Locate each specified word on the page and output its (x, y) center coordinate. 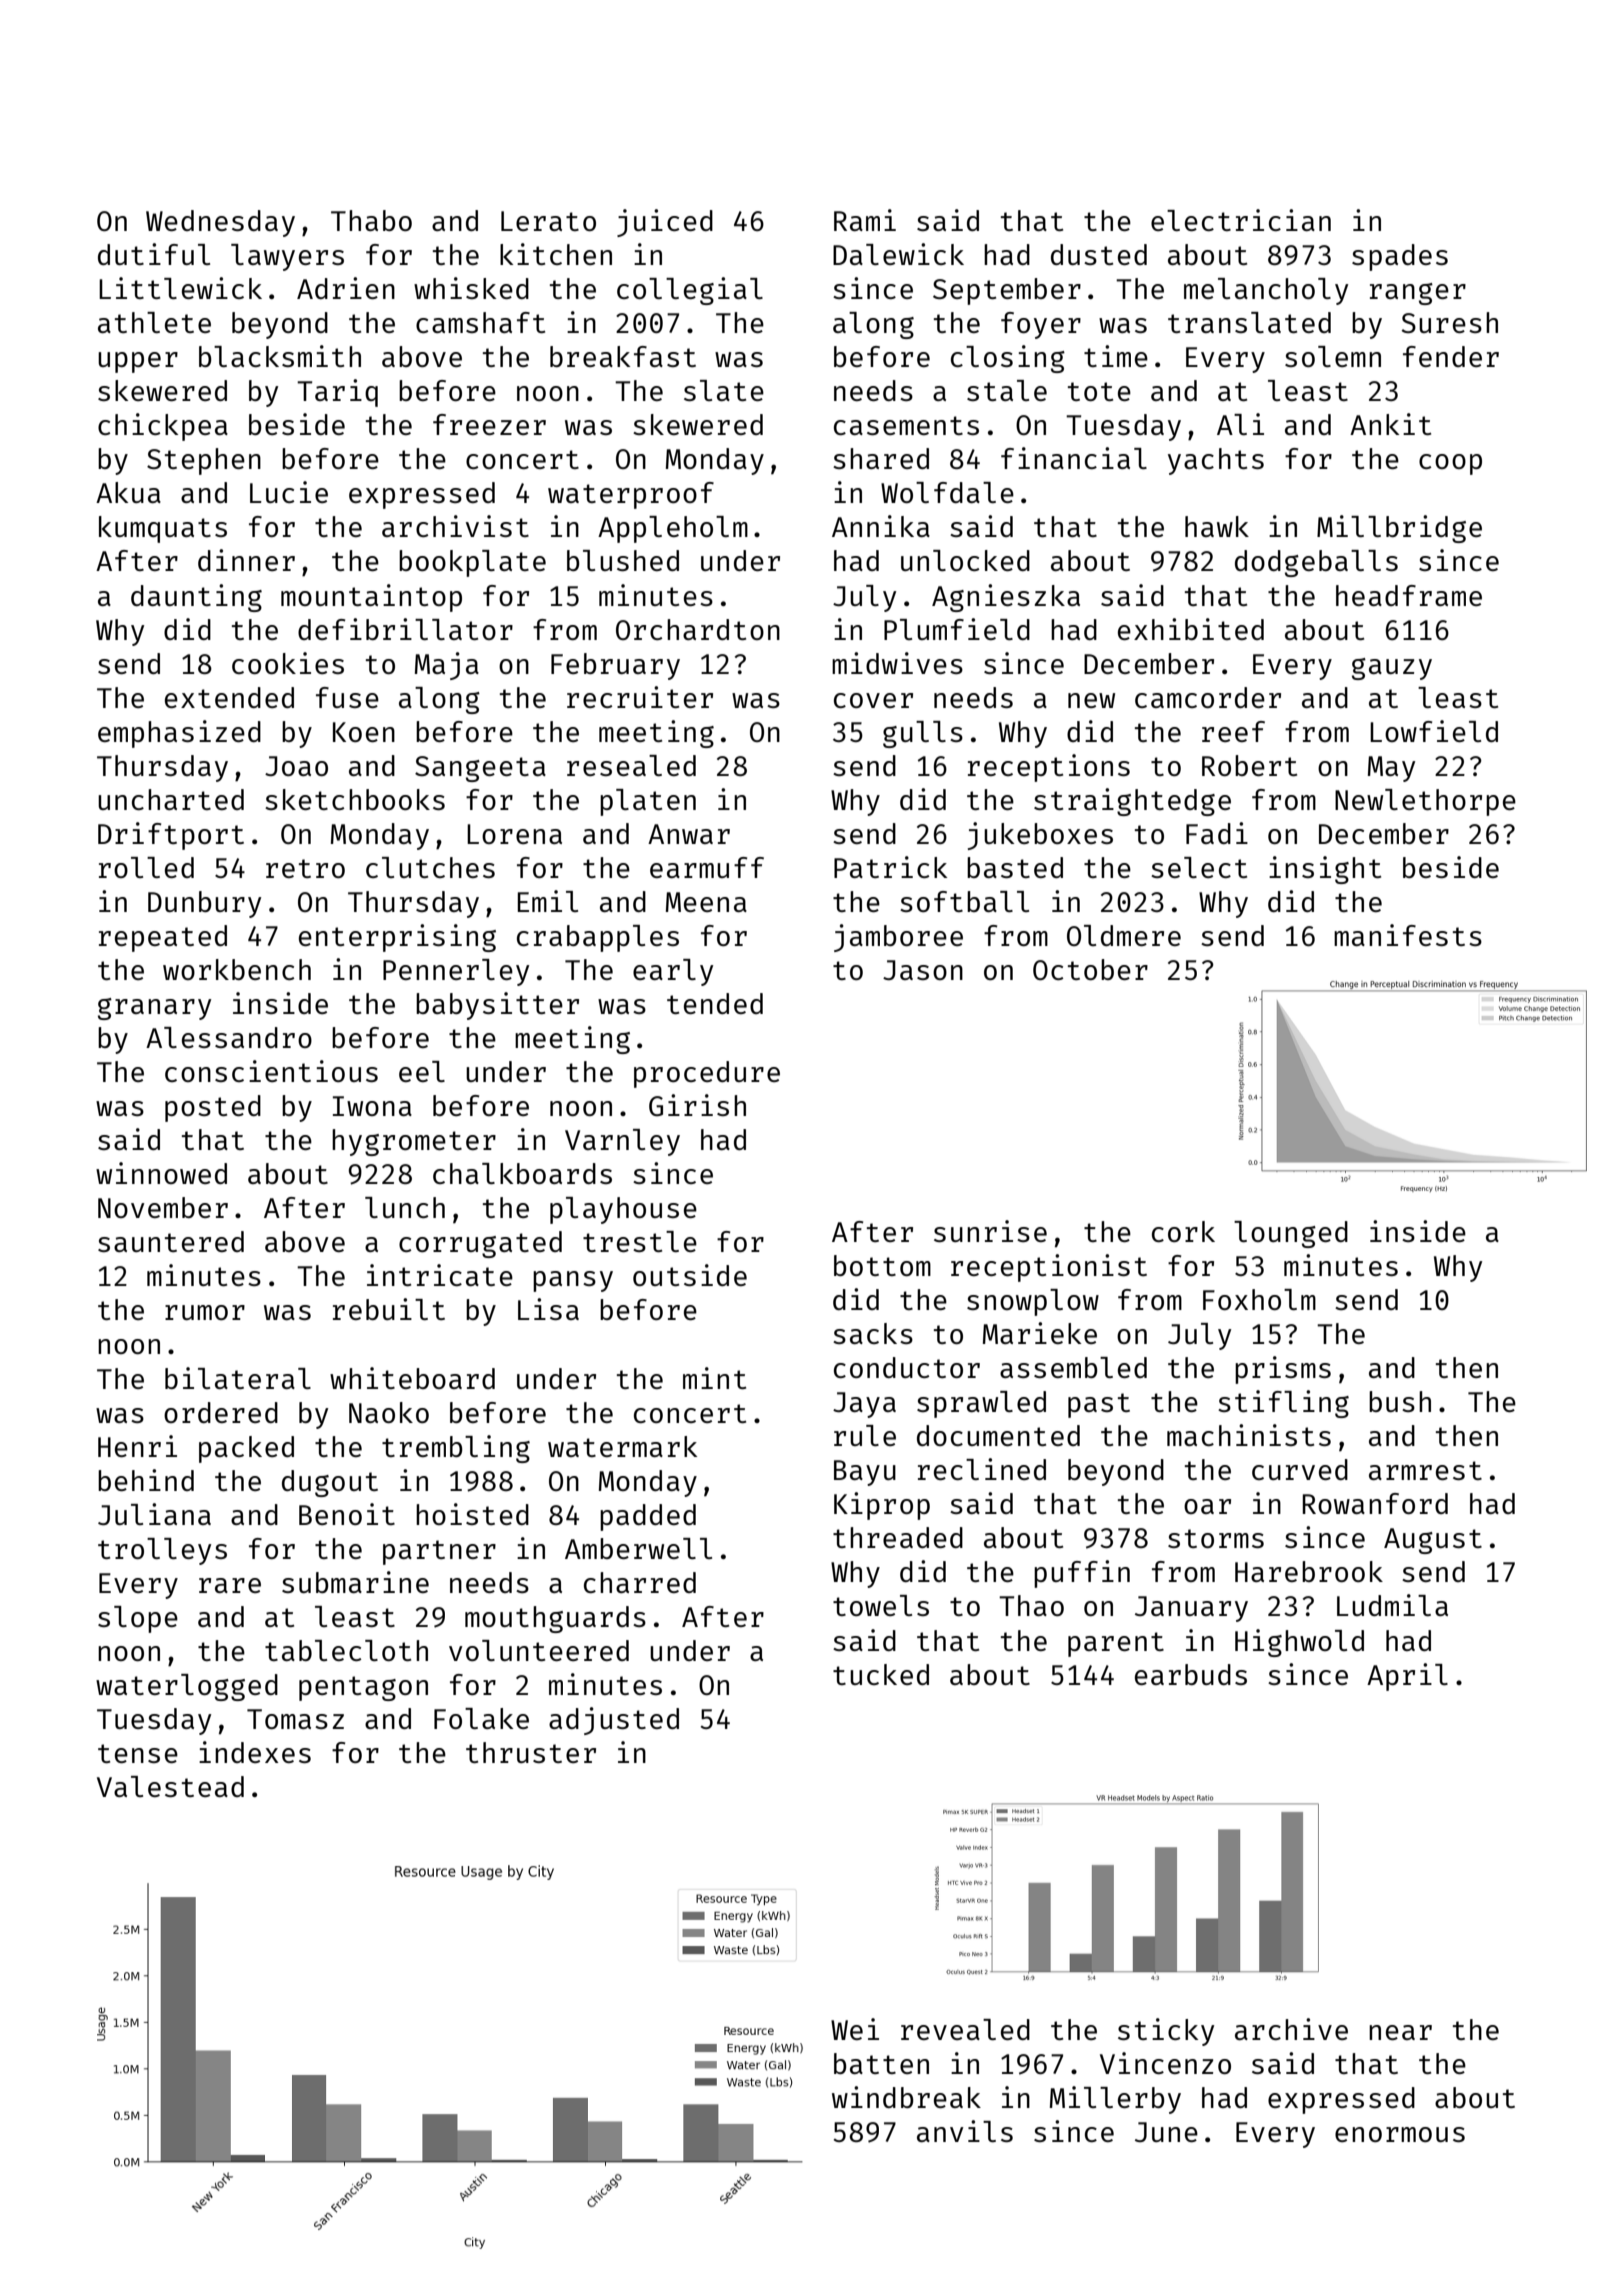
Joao (296, 766)
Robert (1249, 765)
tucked (881, 1674)
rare (230, 1585)
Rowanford (1375, 1503)
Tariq (337, 393)
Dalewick (898, 254)
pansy (573, 1281)
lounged (1291, 1234)
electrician (1241, 220)
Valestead (170, 1786)
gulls (923, 734)
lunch (405, 1207)
